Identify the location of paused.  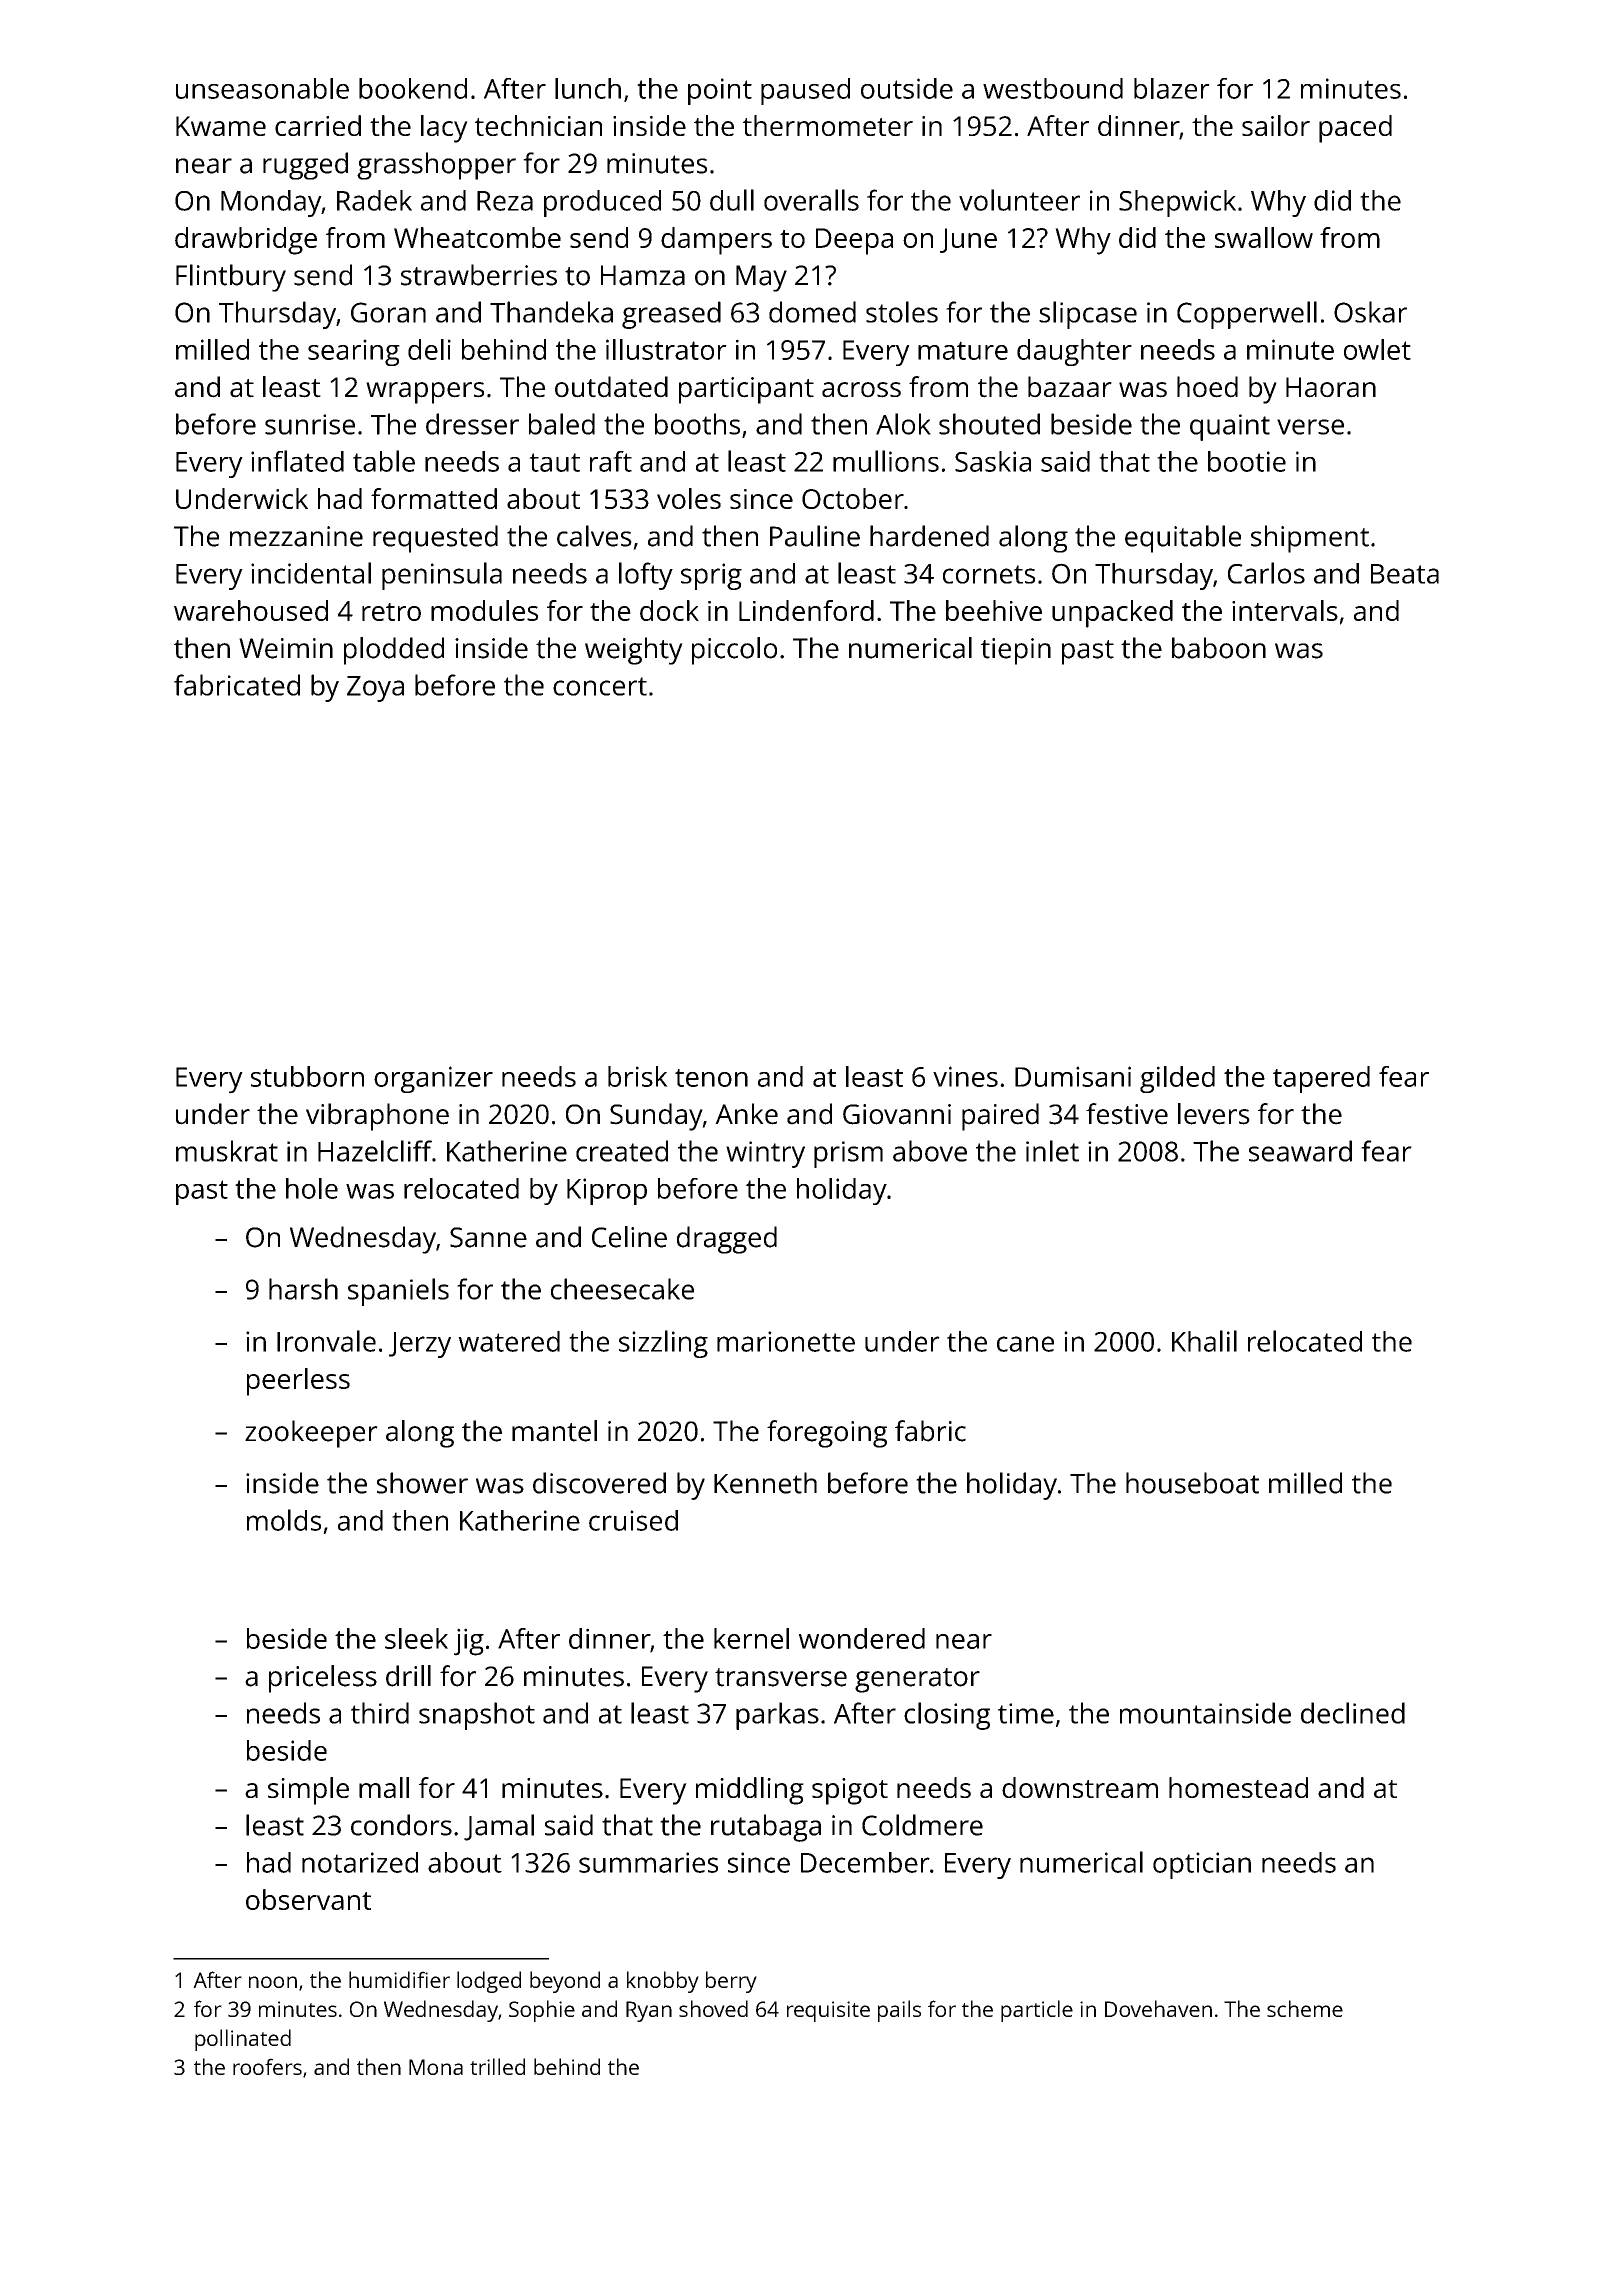
(805, 91).
